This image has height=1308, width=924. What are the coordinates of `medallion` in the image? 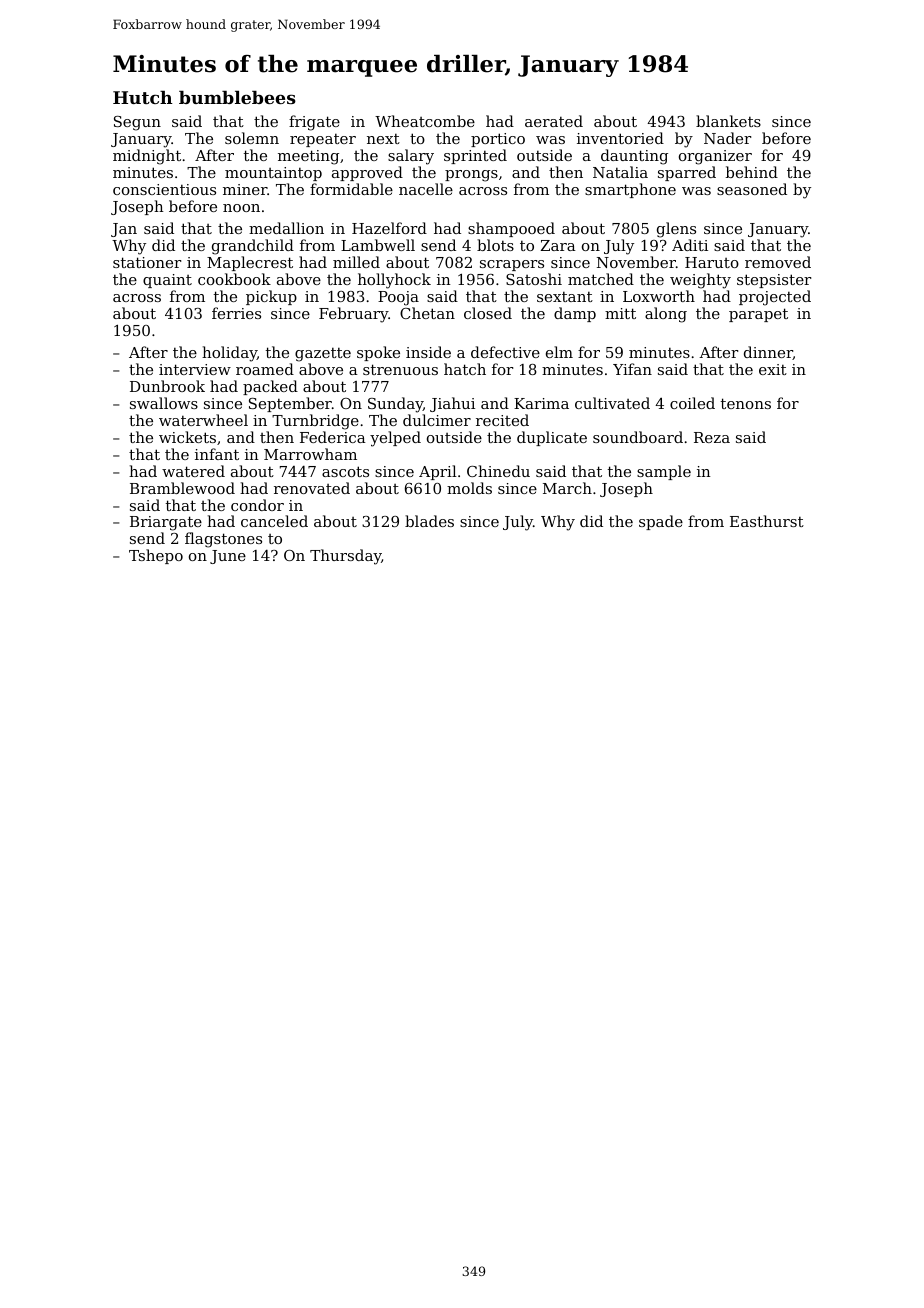 It's located at (286, 228).
